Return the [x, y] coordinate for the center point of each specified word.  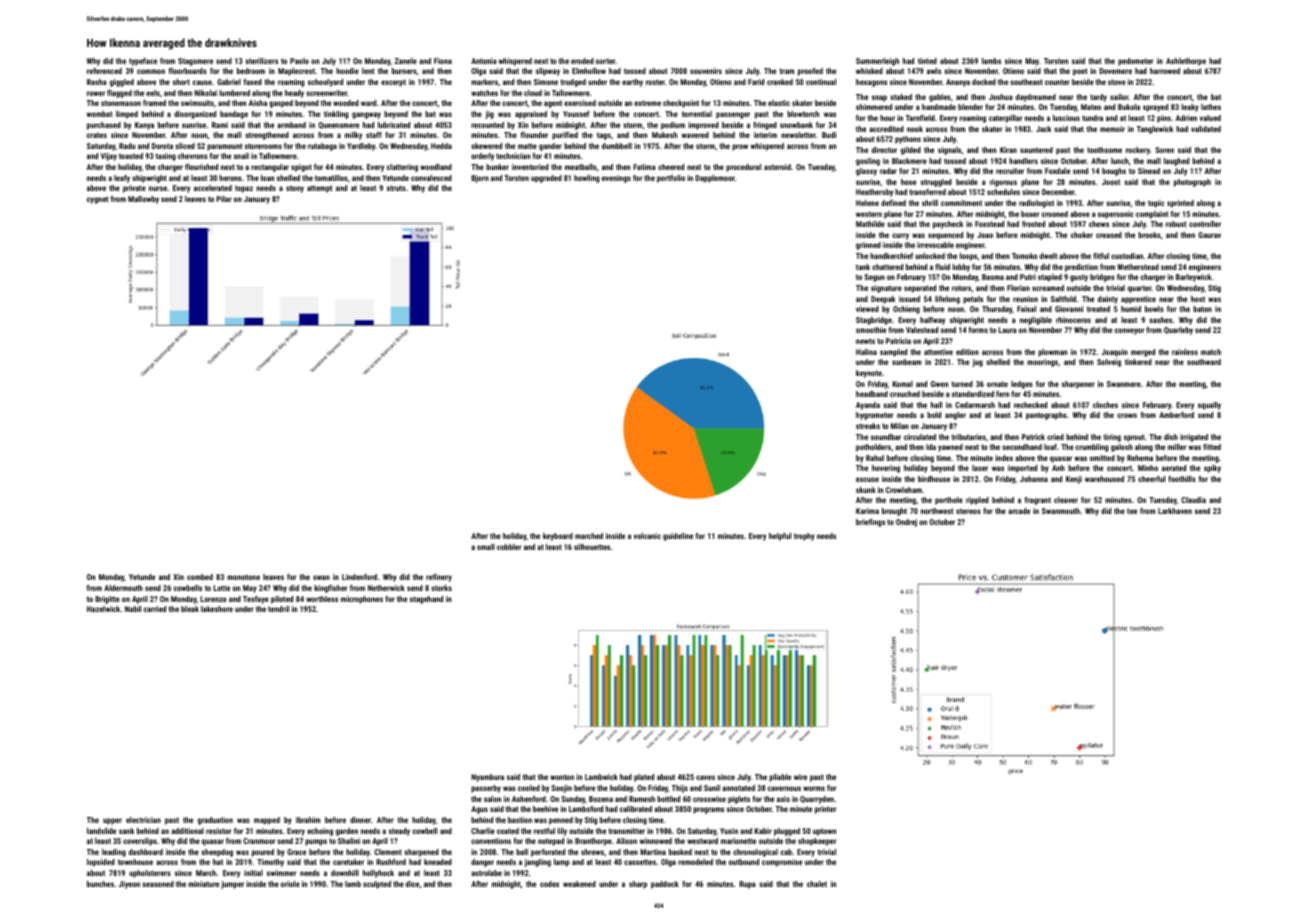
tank [863, 267]
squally [1209, 406]
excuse [867, 479]
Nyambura [487, 778]
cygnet [98, 200]
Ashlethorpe [1186, 62]
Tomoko [1025, 256]
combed [200, 577]
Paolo [299, 61]
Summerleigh [877, 62]
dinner [360, 820]
